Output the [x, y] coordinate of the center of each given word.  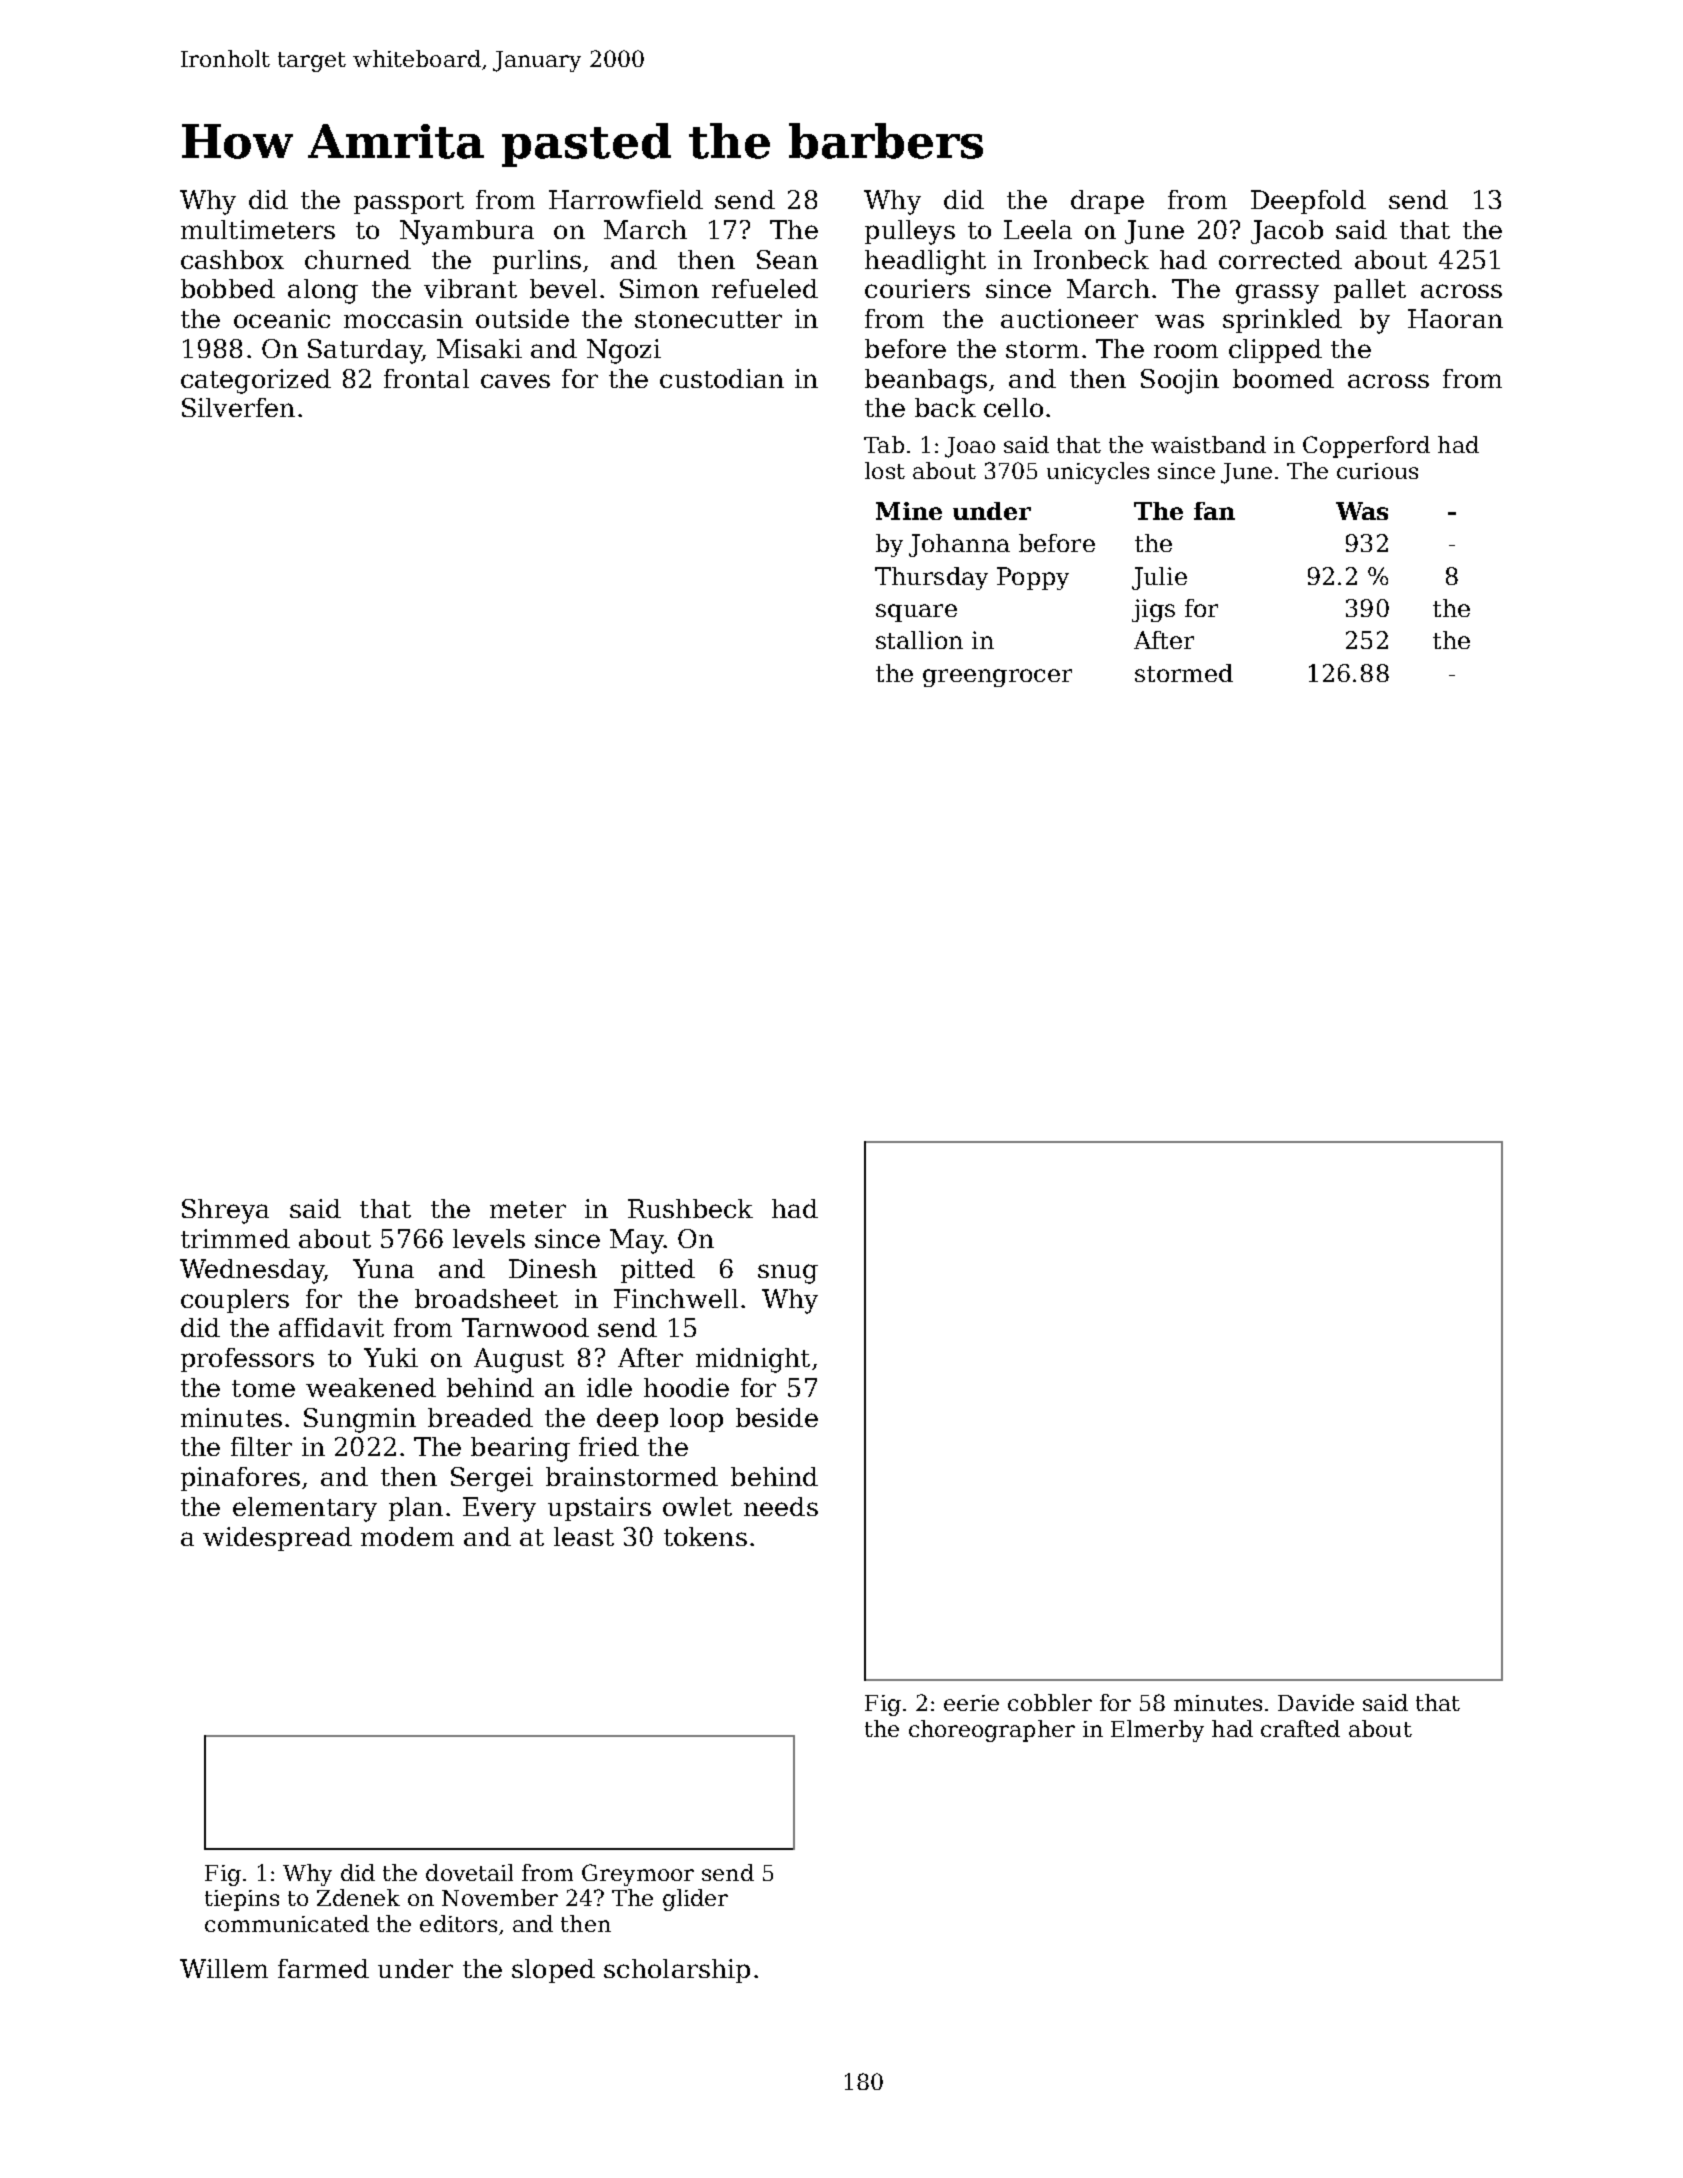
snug [788, 1274]
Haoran [1455, 318]
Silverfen [238, 407]
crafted [1300, 1728]
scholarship [677, 1971]
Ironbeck [1091, 259]
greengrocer [997, 678]
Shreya [225, 1211]
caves [515, 381]
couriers [917, 288]
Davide [1316, 1702]
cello [1013, 407]
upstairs [599, 1509]
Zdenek [358, 1897]
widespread [277, 1539]
